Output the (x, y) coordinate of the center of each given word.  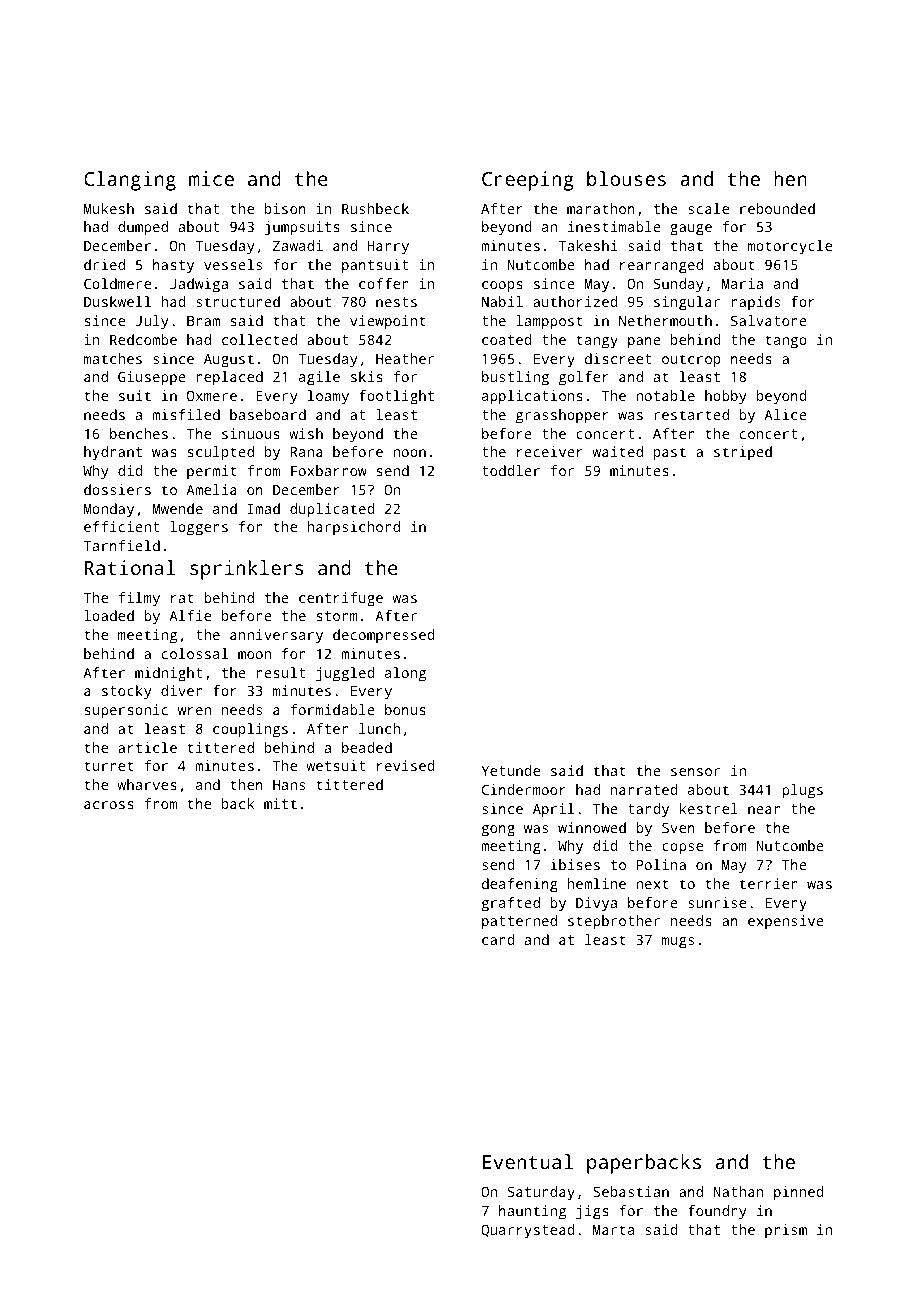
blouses (626, 178)
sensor (695, 772)
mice (211, 178)
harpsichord (353, 528)
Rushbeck (375, 208)
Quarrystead (528, 1231)
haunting (532, 1212)
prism (786, 1231)
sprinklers (246, 570)
